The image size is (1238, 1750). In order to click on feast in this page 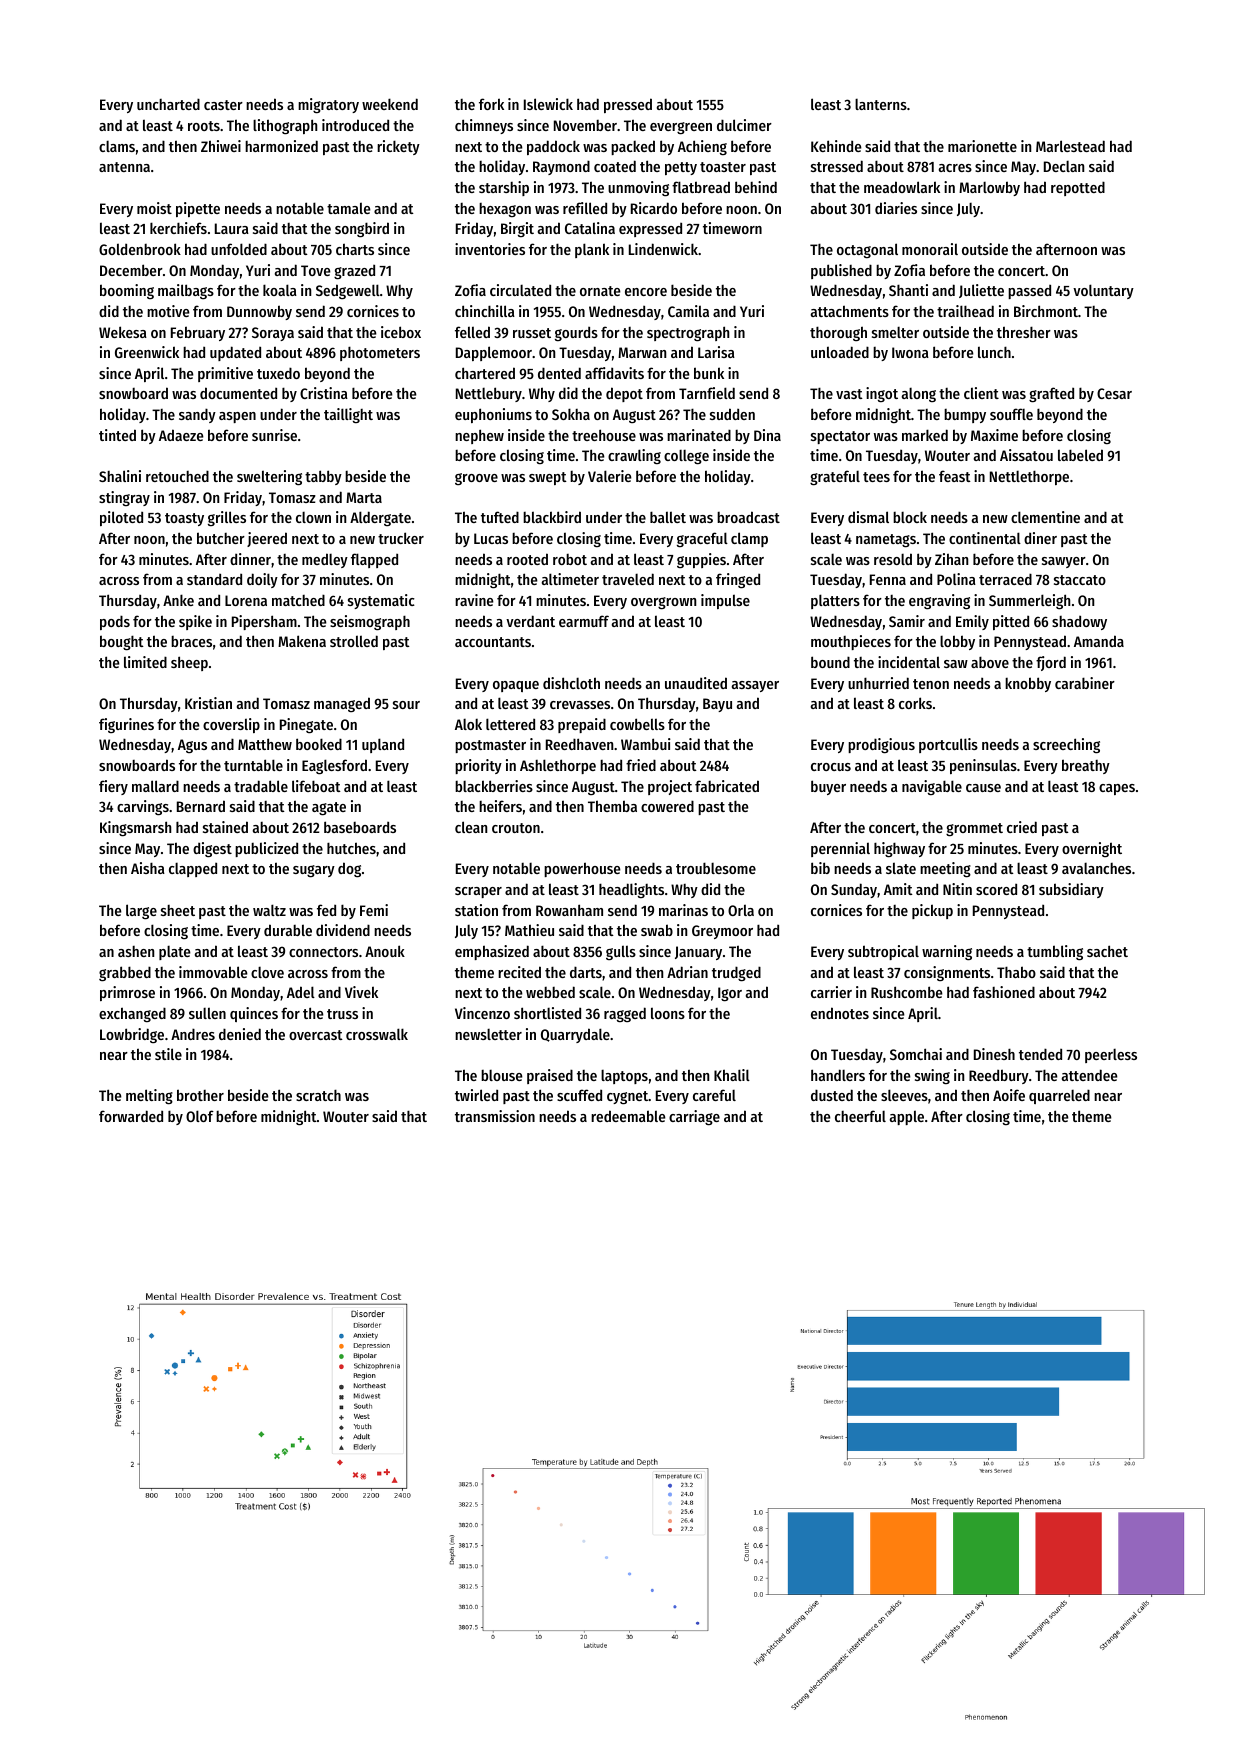, I will do `click(955, 476)`.
